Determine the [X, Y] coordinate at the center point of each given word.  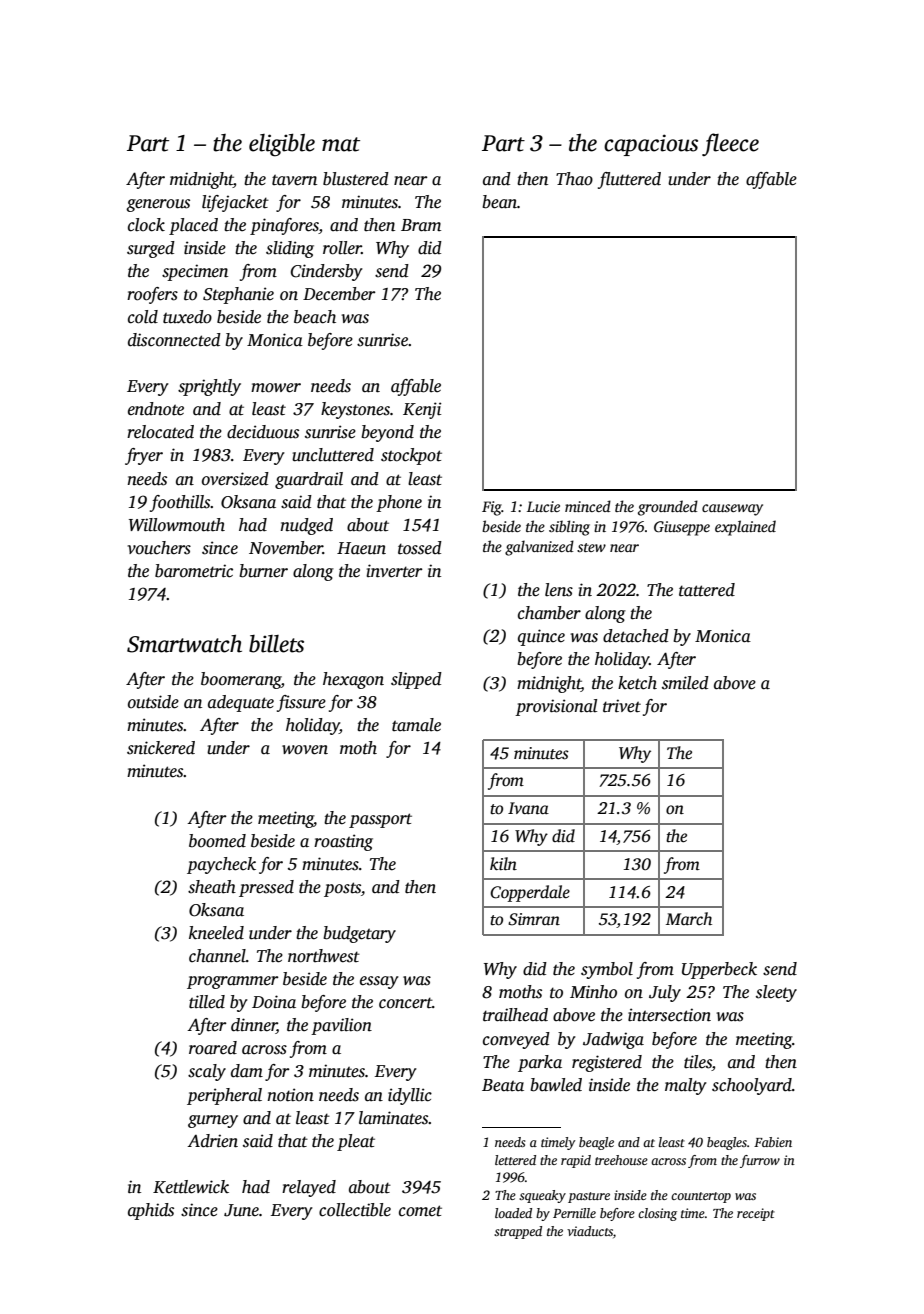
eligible [282, 145]
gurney [213, 1121]
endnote [156, 409]
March [689, 918]
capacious [651, 145]
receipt [756, 1214]
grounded [668, 508]
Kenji [422, 410]
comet [420, 1211]
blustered [356, 179]
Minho [593, 992]
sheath [212, 887]
